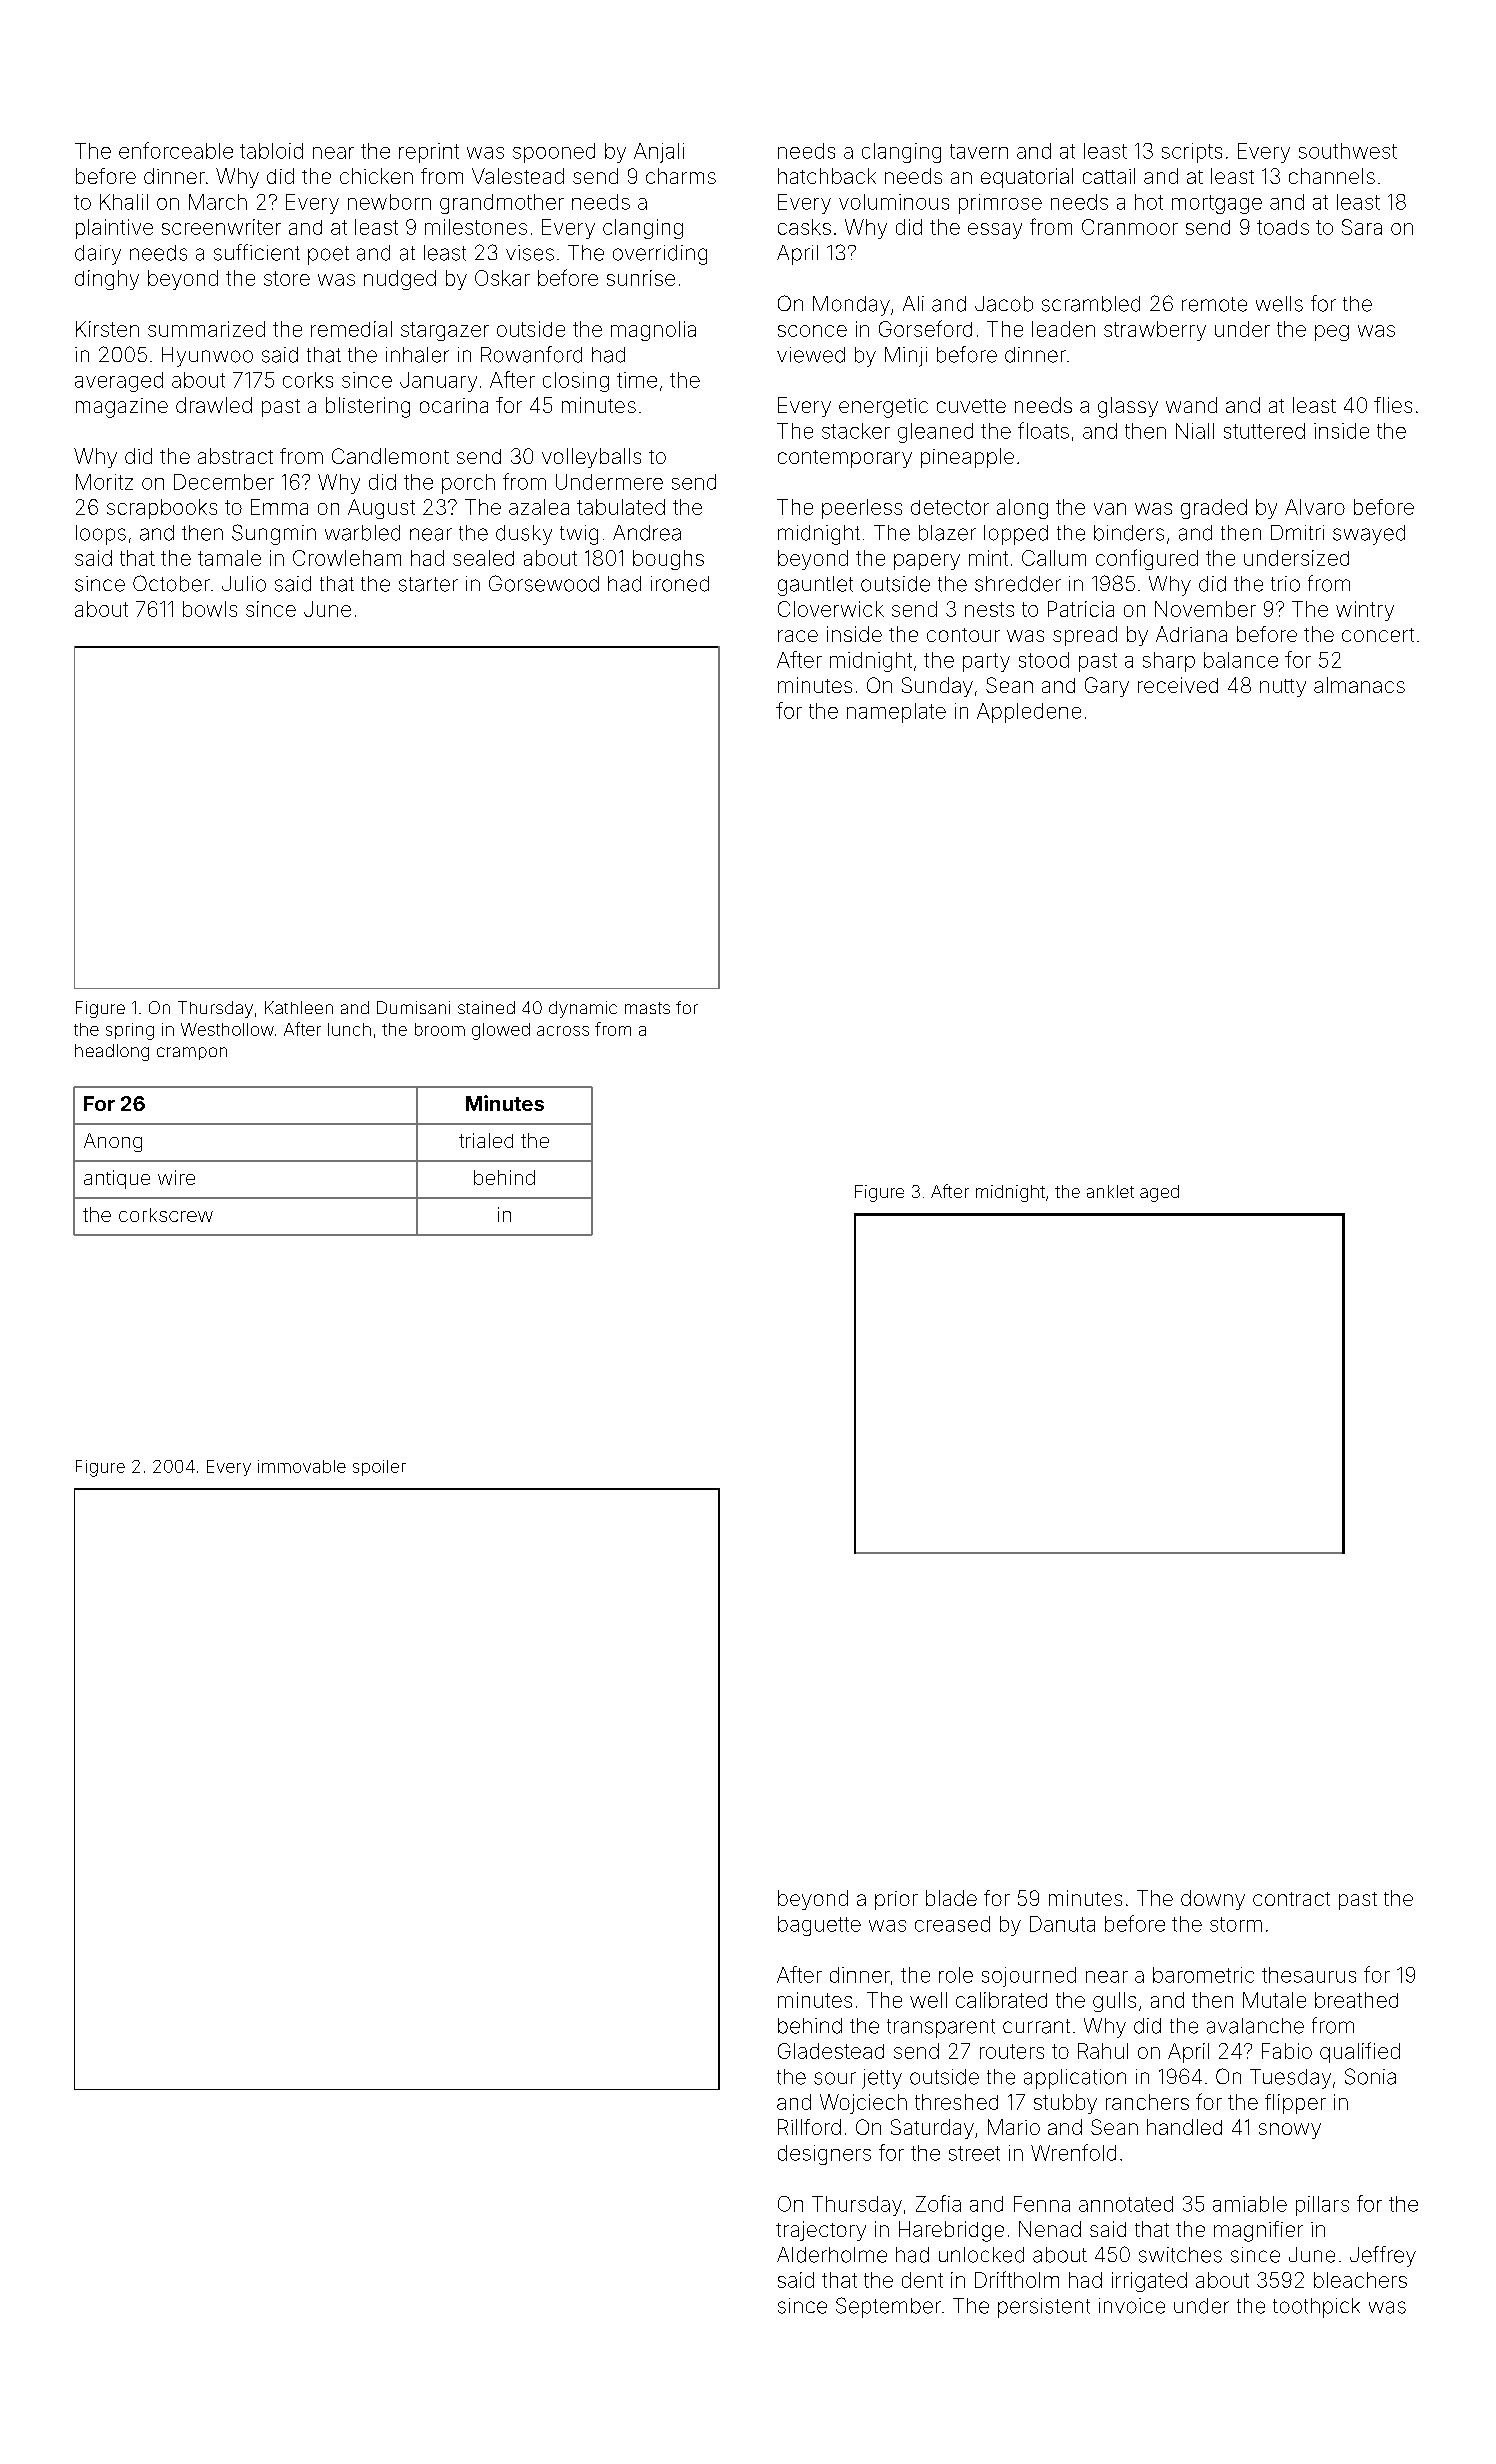 The height and width of the page is (2464, 1496). What do you see at coordinates (798, 636) in the page?
I see `race` at bounding box center [798, 636].
